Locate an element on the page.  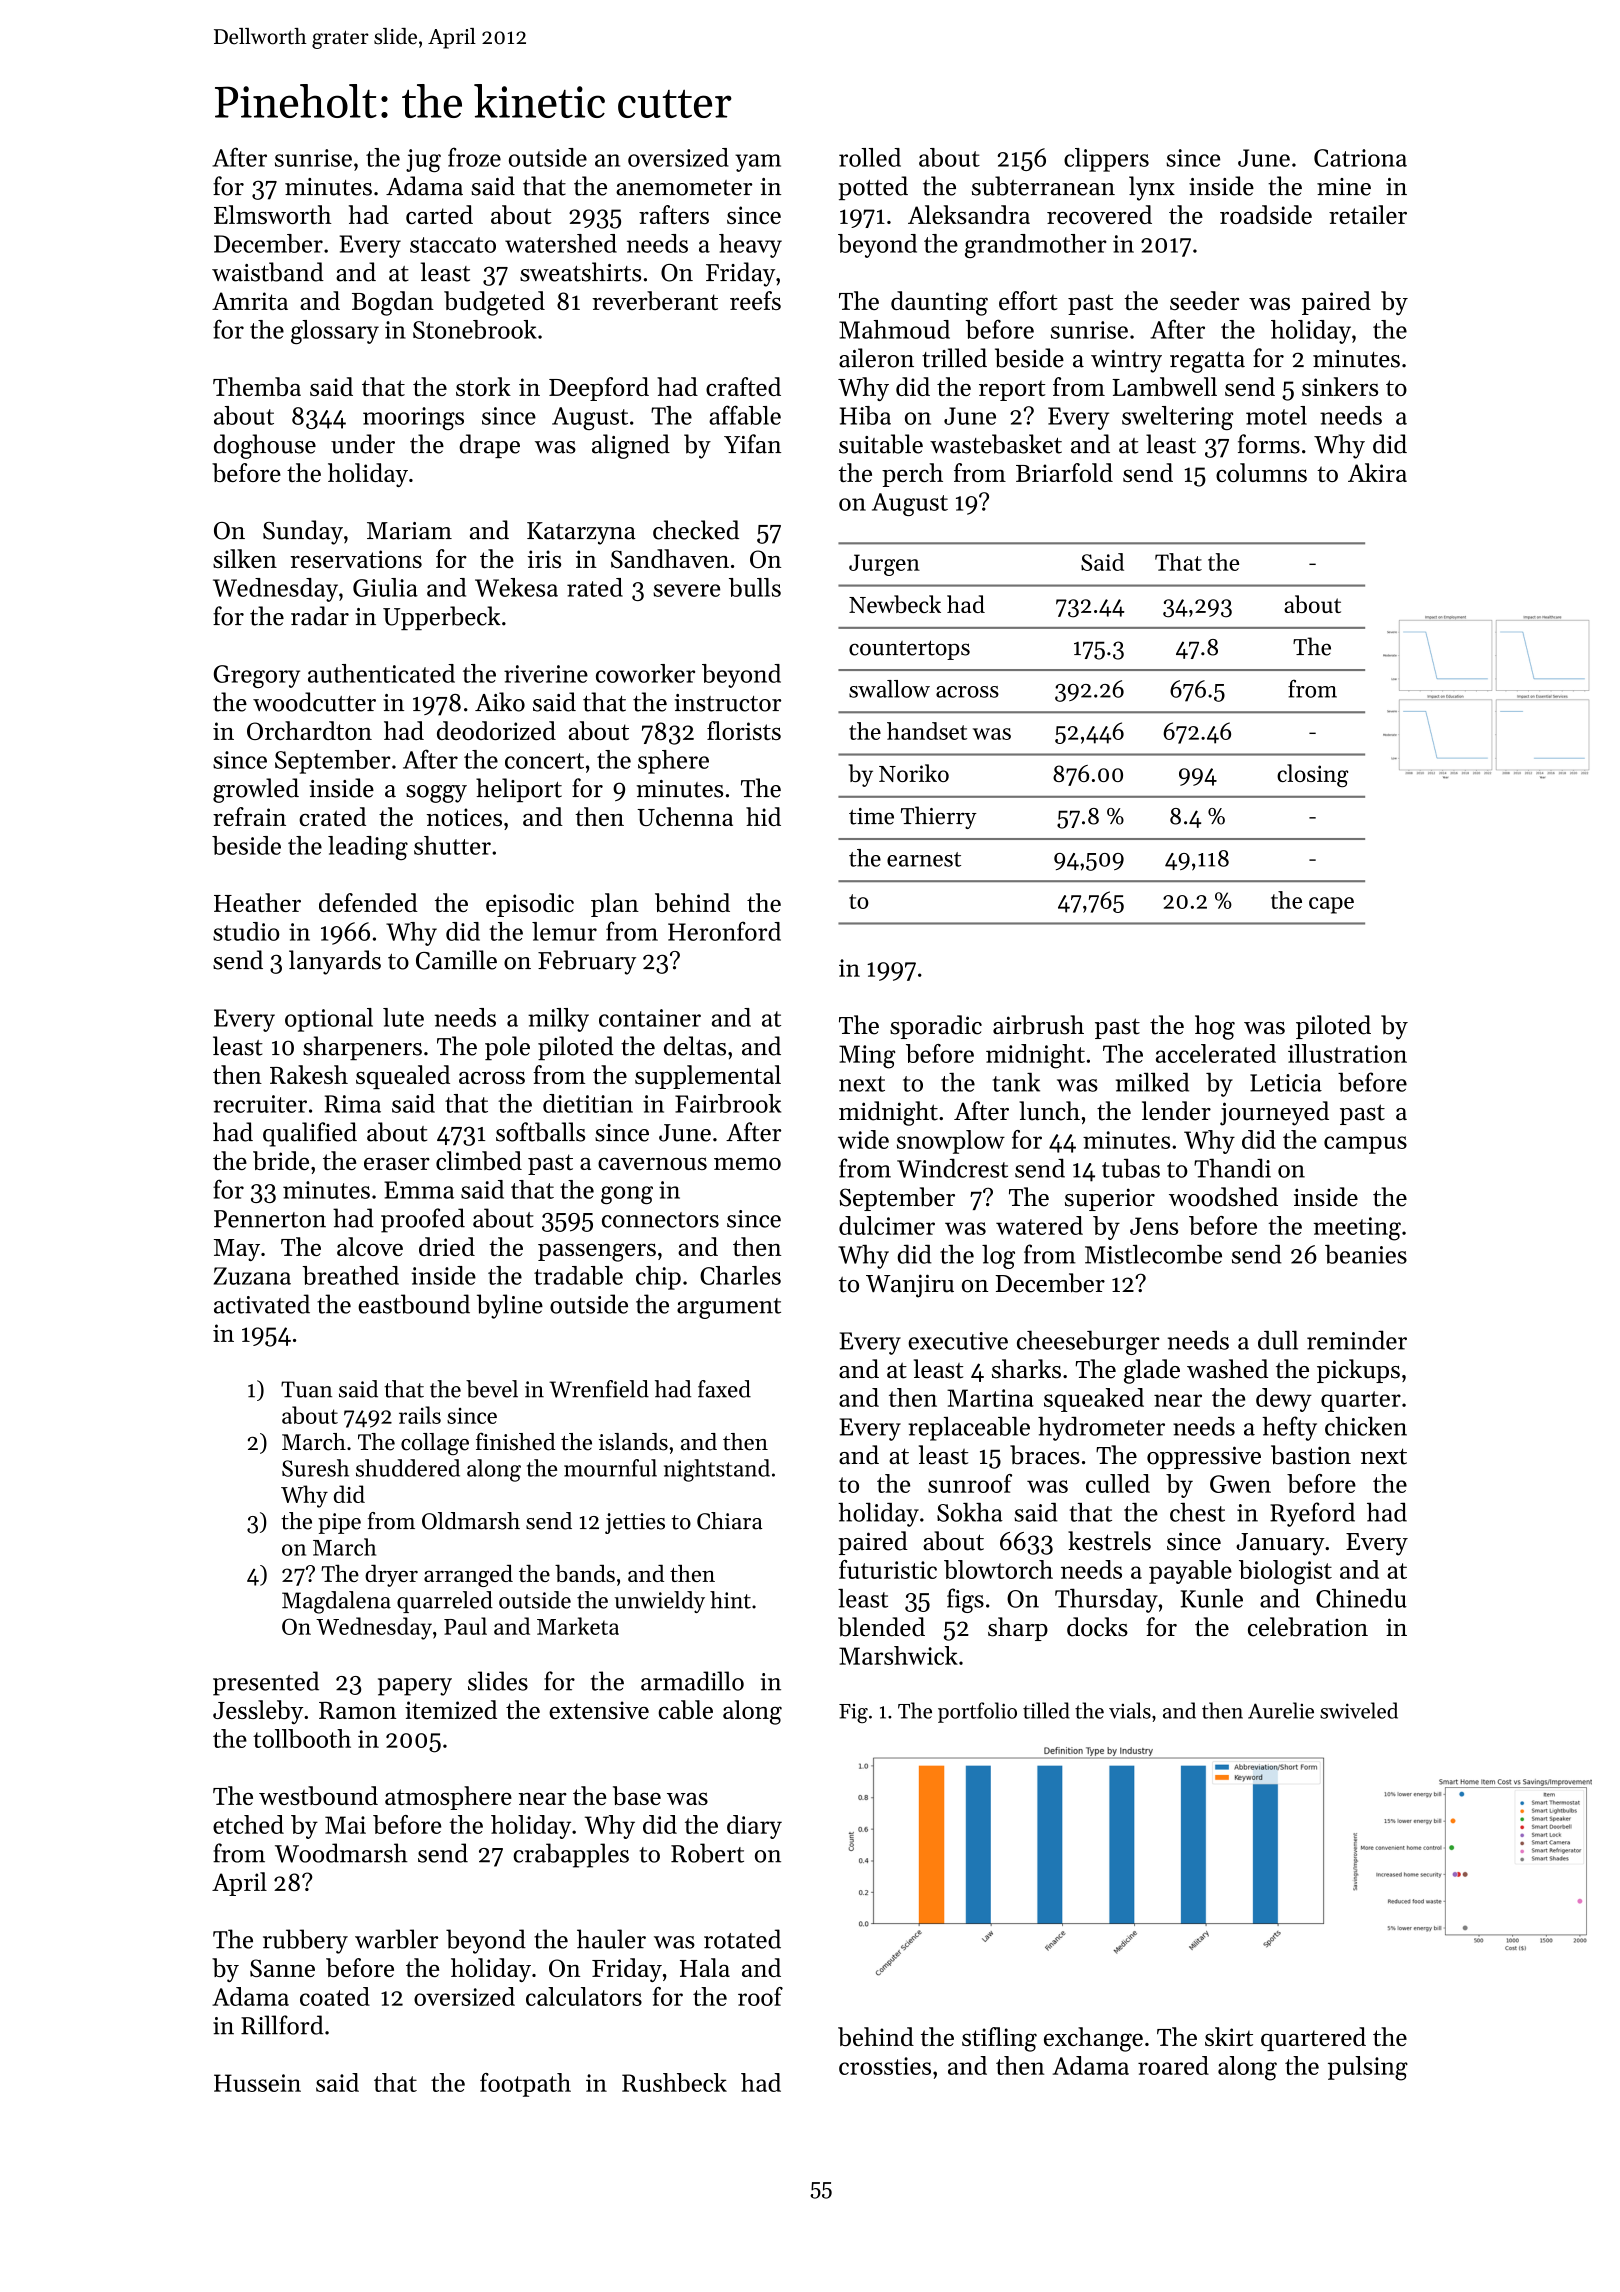
portfolio is located at coordinates (977, 1712).
